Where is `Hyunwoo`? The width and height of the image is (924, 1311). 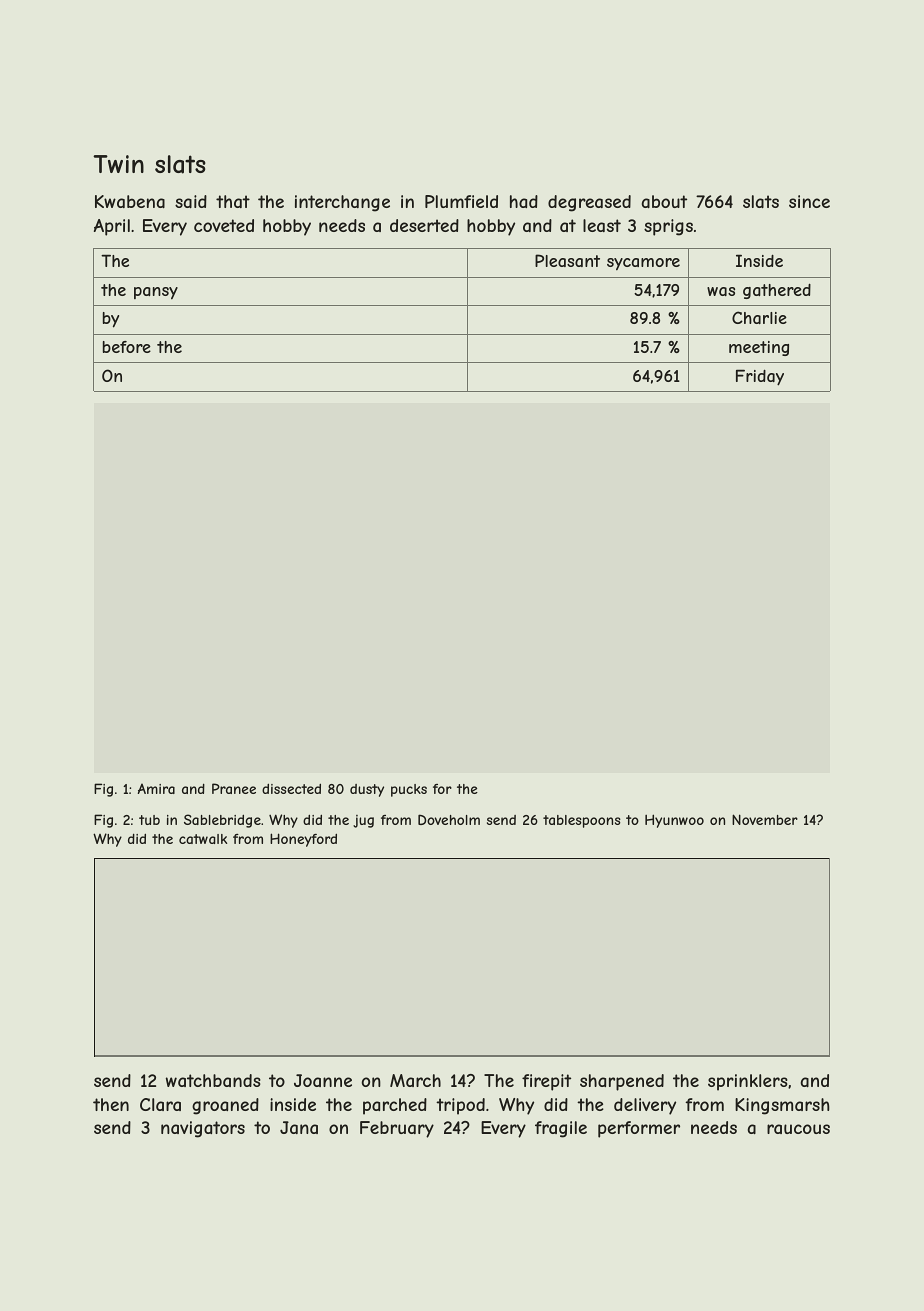 Hyunwoo is located at coordinates (674, 821).
